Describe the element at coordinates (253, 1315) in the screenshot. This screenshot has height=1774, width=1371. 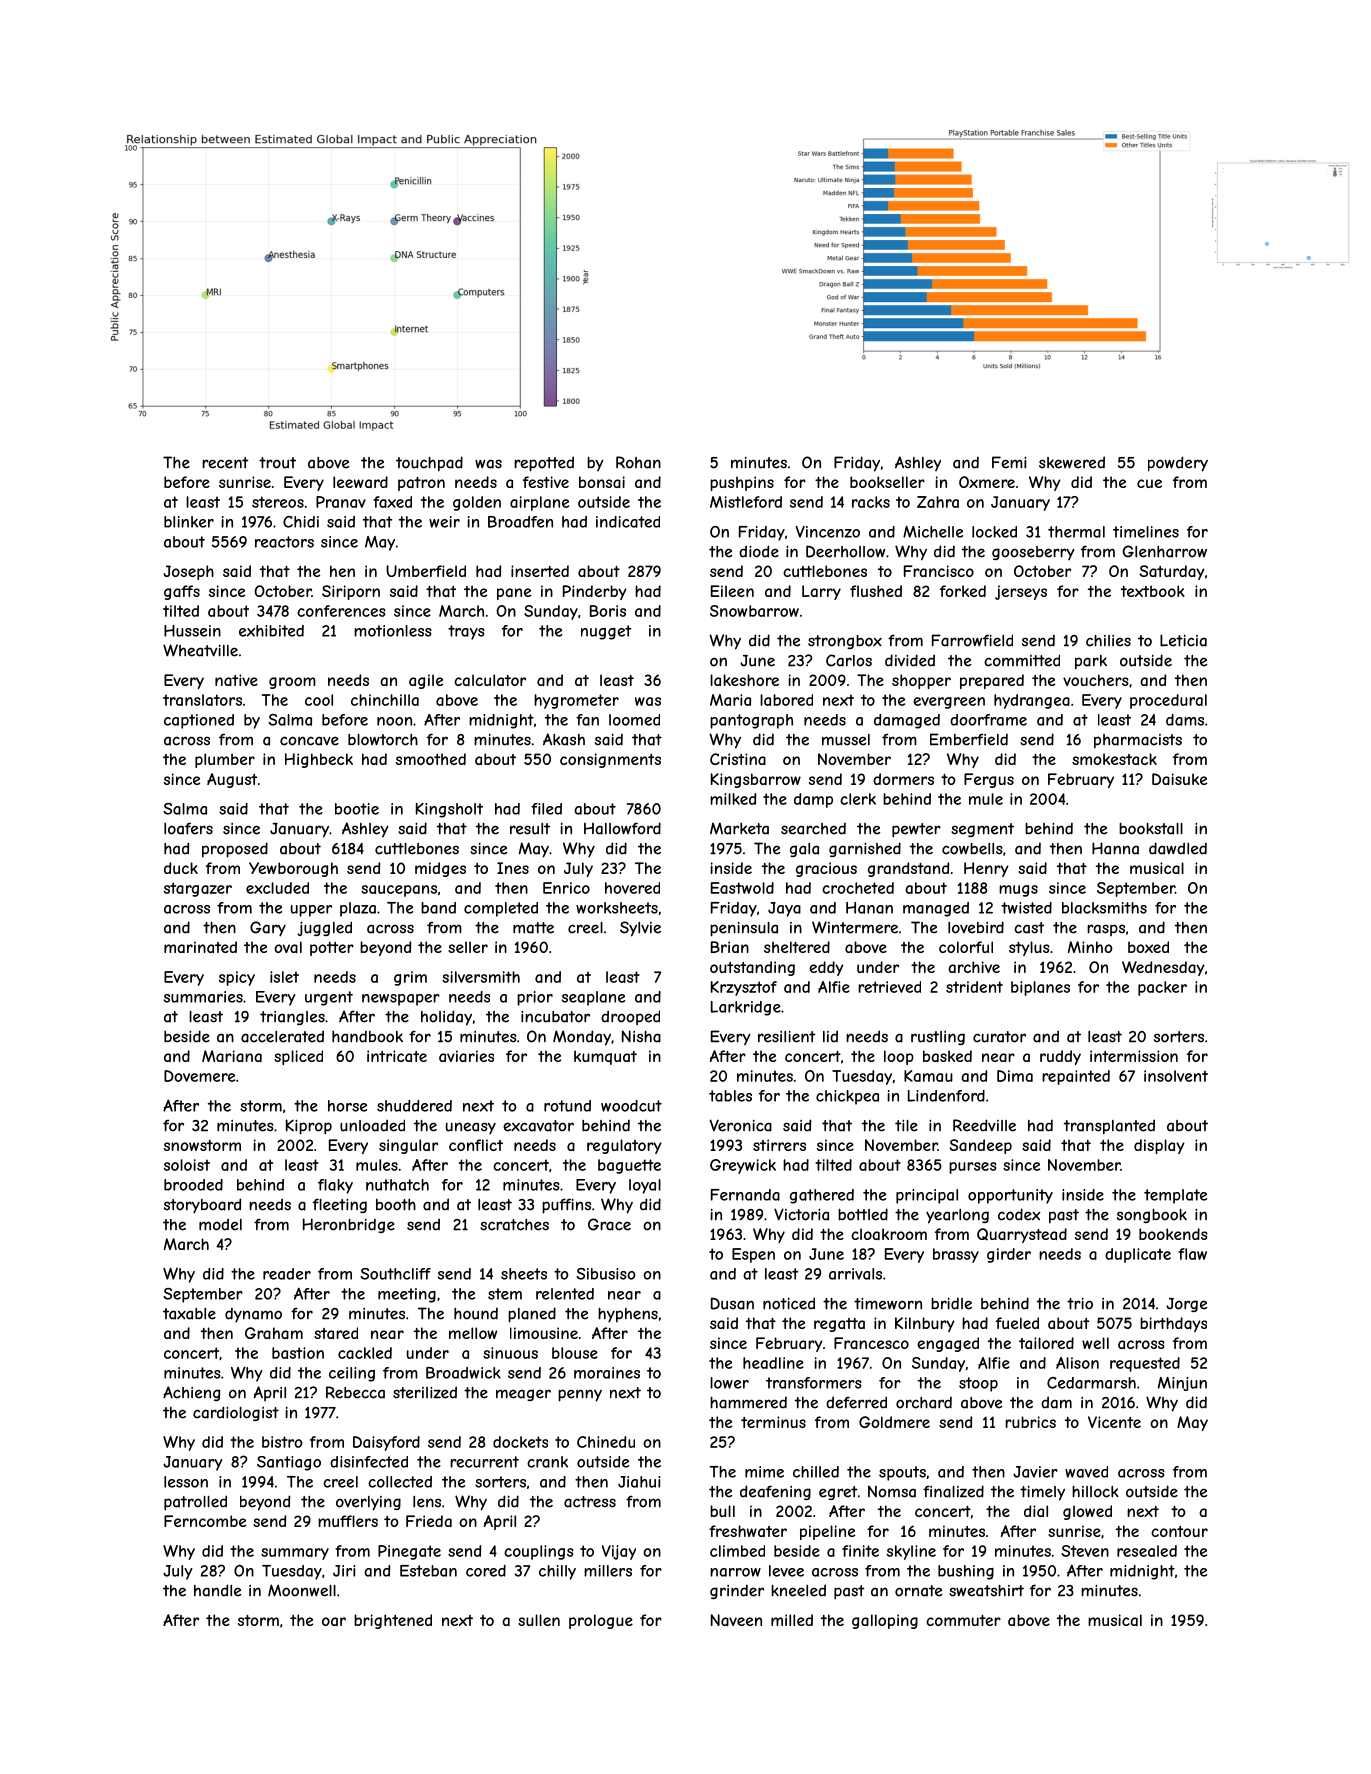
I see `dynamo` at that location.
